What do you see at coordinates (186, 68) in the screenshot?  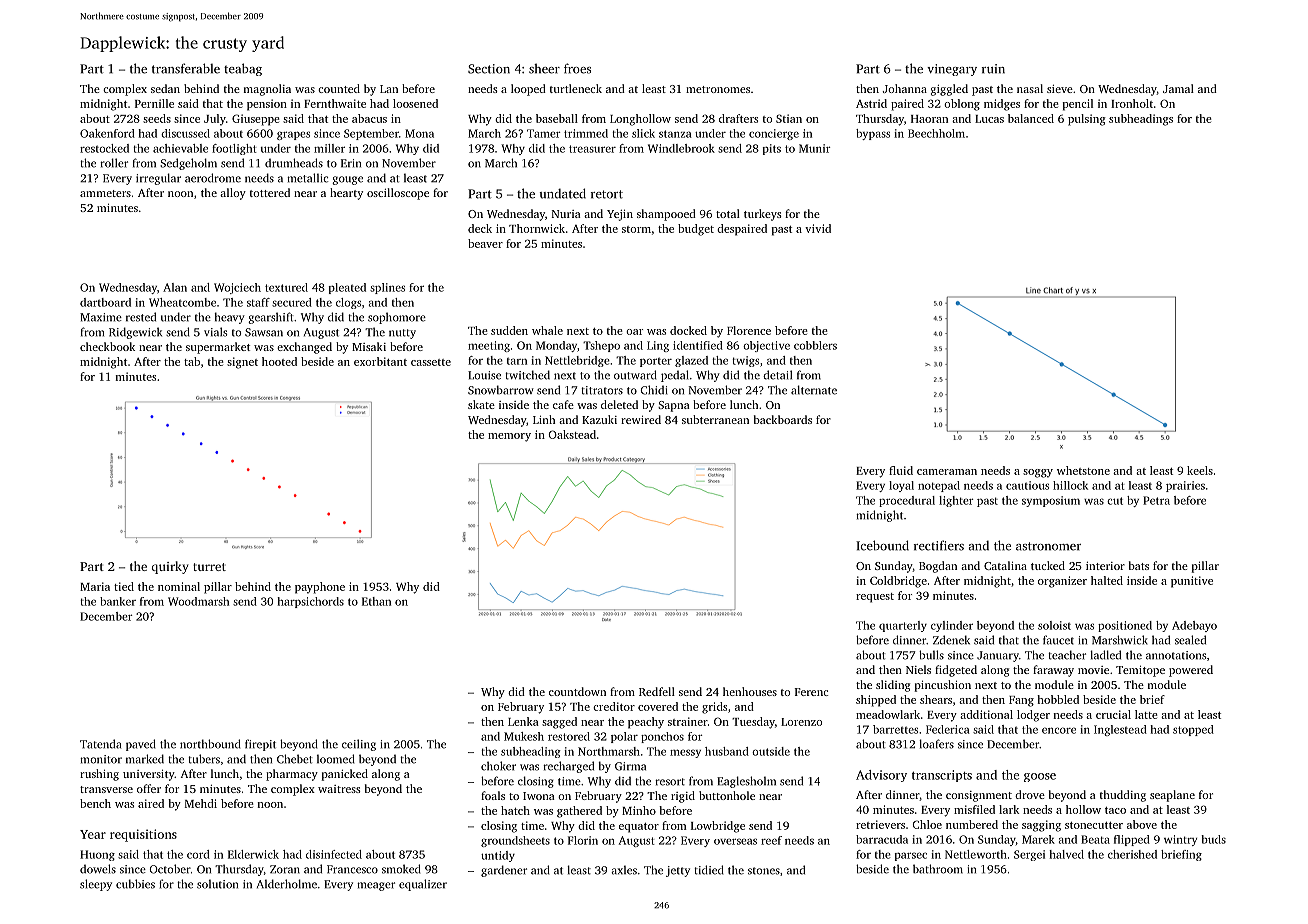 I see `transferable` at bounding box center [186, 68].
